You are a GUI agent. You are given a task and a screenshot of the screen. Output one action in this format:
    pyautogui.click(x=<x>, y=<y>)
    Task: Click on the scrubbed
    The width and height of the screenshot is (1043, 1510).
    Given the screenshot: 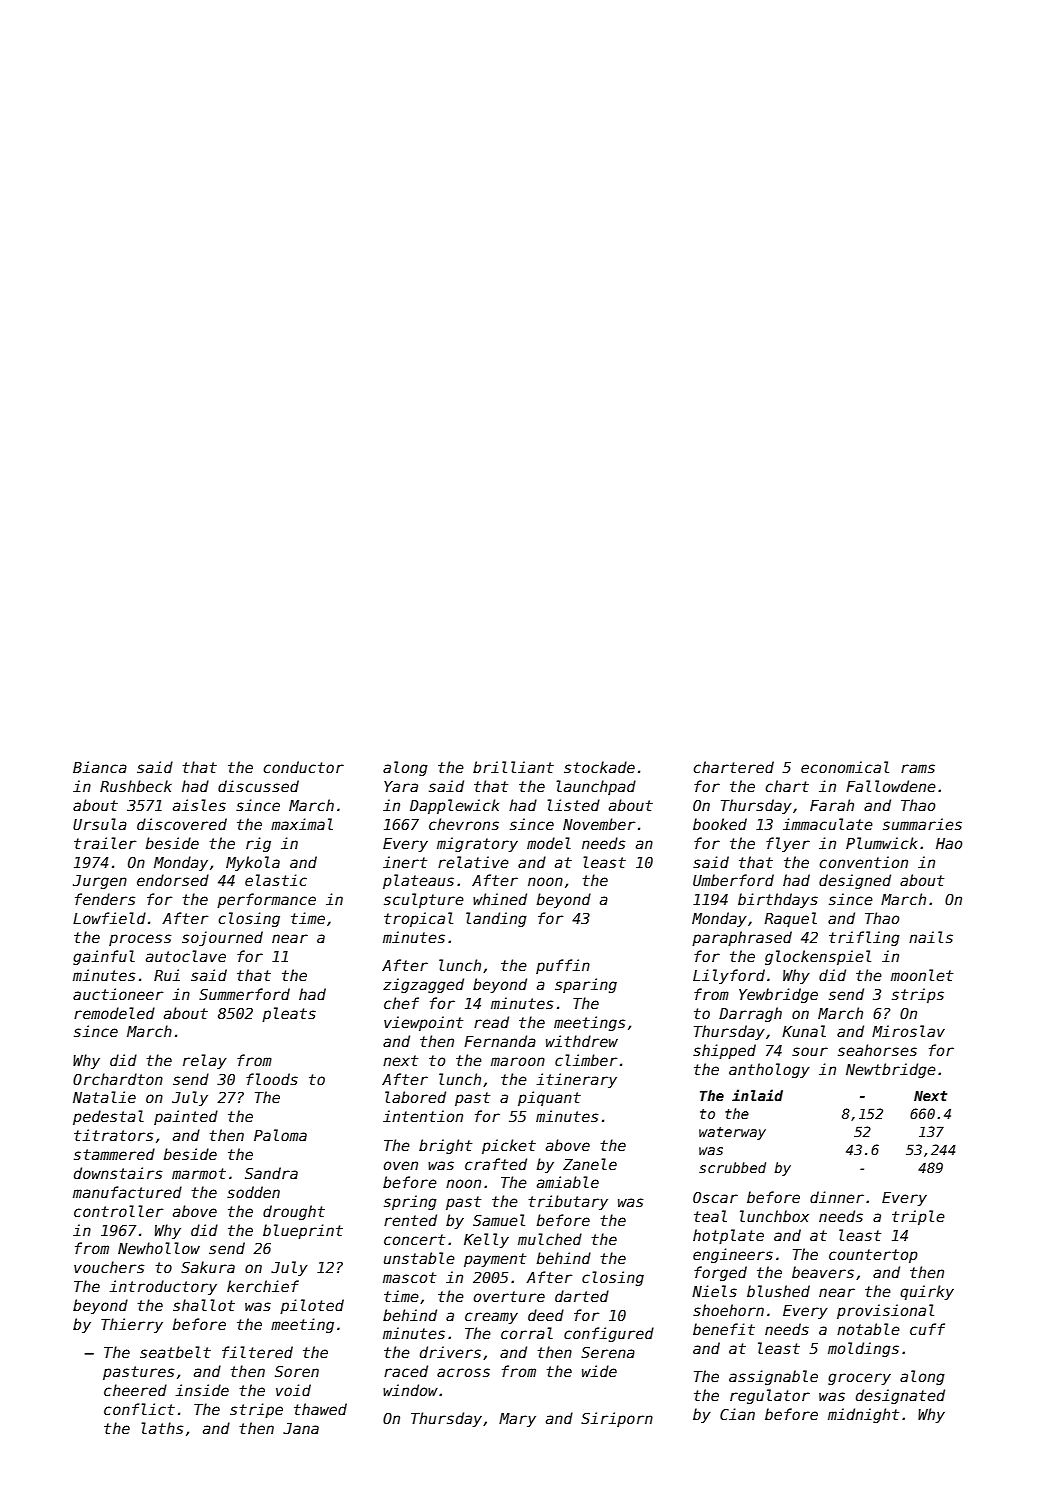 What is the action you would take?
    pyautogui.click(x=732, y=1167)
